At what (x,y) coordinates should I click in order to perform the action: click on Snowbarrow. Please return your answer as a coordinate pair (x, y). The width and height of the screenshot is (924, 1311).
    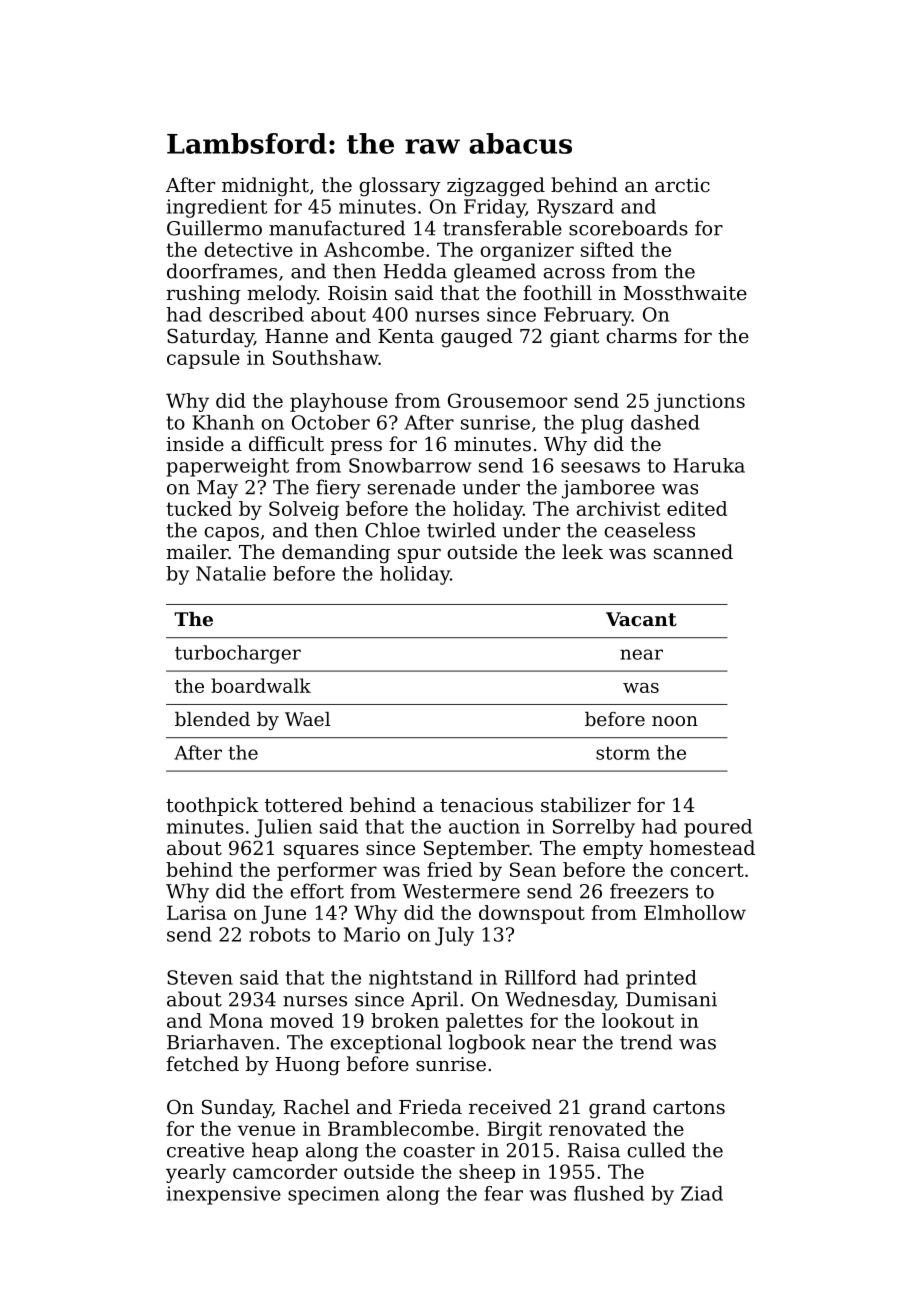
    Looking at the image, I should click on (410, 465).
